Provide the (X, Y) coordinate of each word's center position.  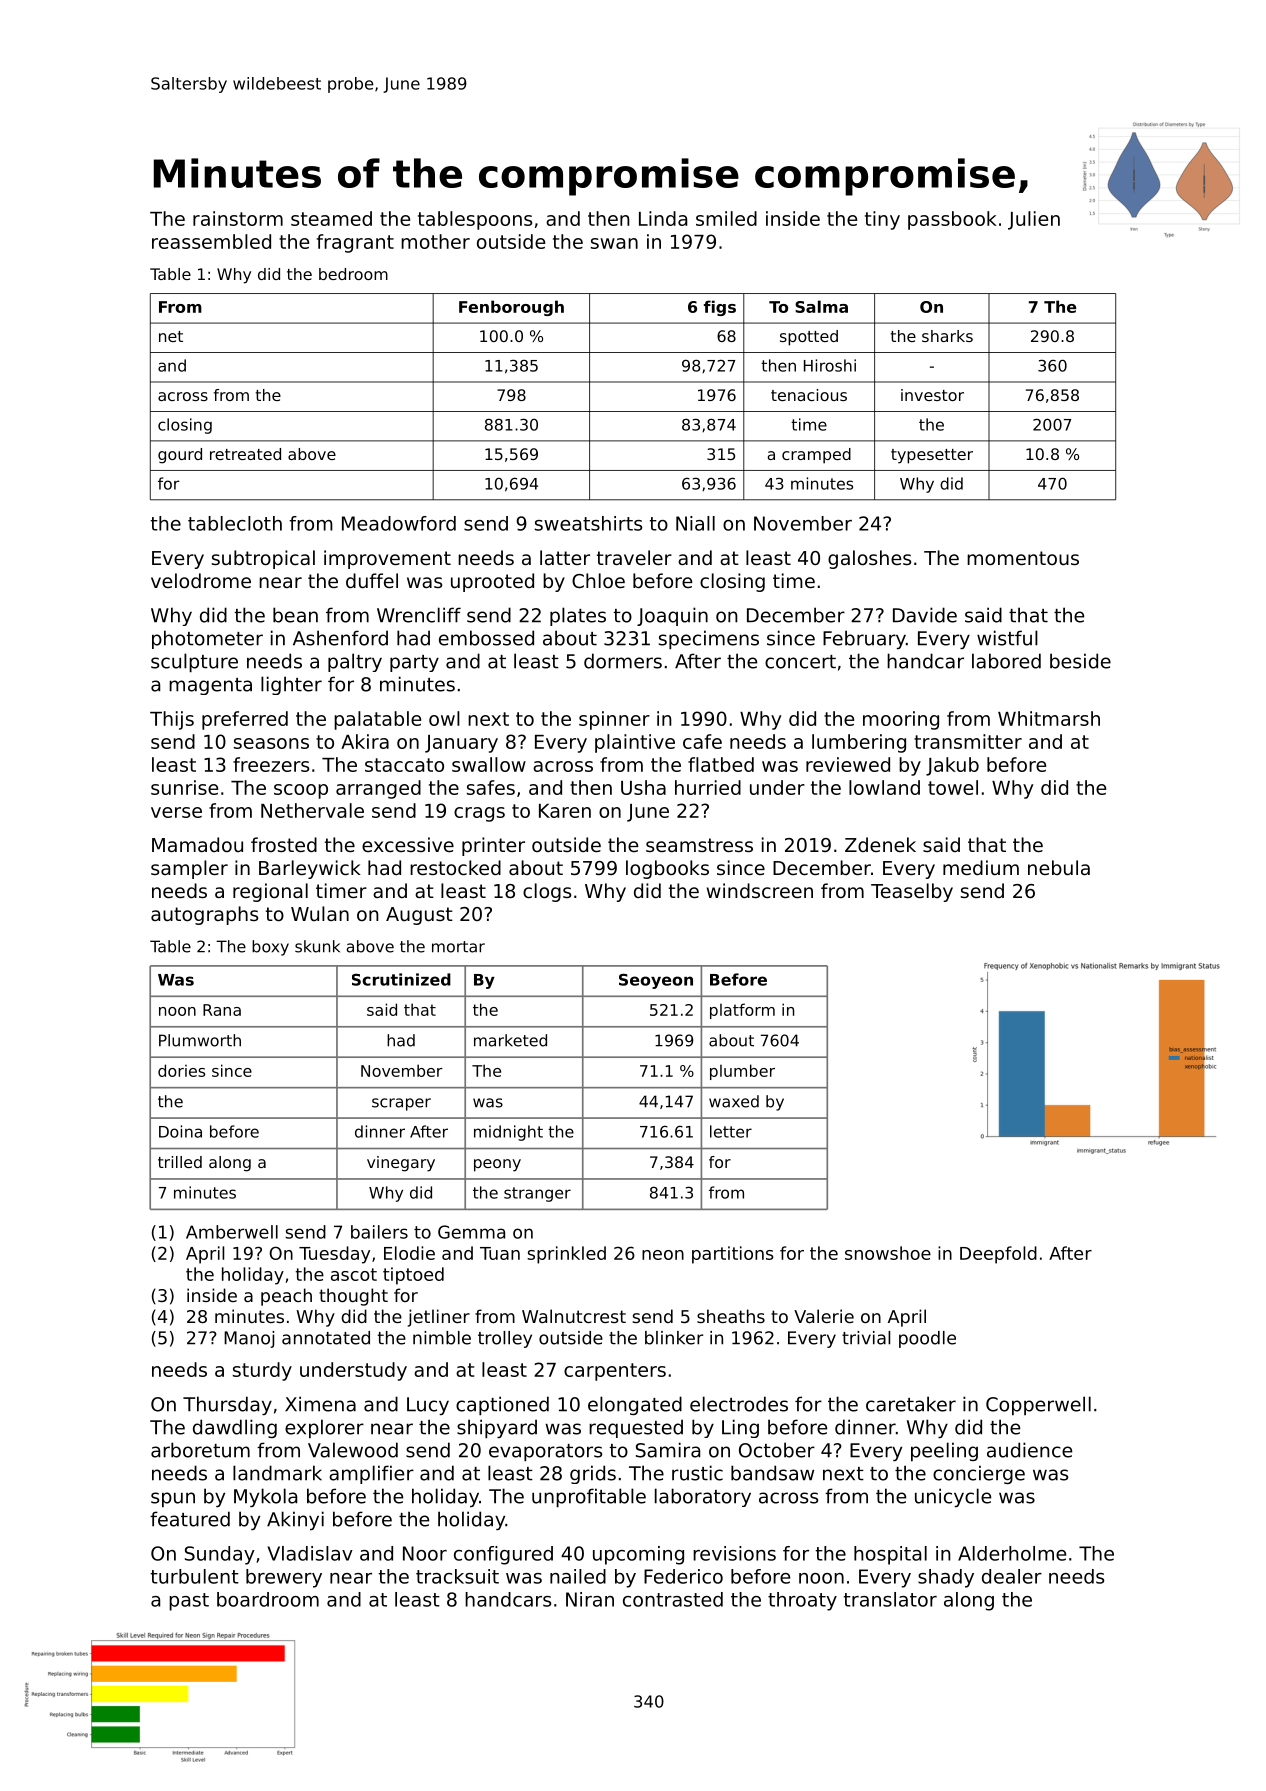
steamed (331, 218)
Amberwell (232, 1232)
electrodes (739, 1404)
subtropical (263, 559)
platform (742, 1011)
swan (614, 243)
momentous (1023, 558)
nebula (1059, 867)
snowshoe (888, 1253)
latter (565, 557)
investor (932, 395)
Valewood (353, 1450)
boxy (270, 948)
